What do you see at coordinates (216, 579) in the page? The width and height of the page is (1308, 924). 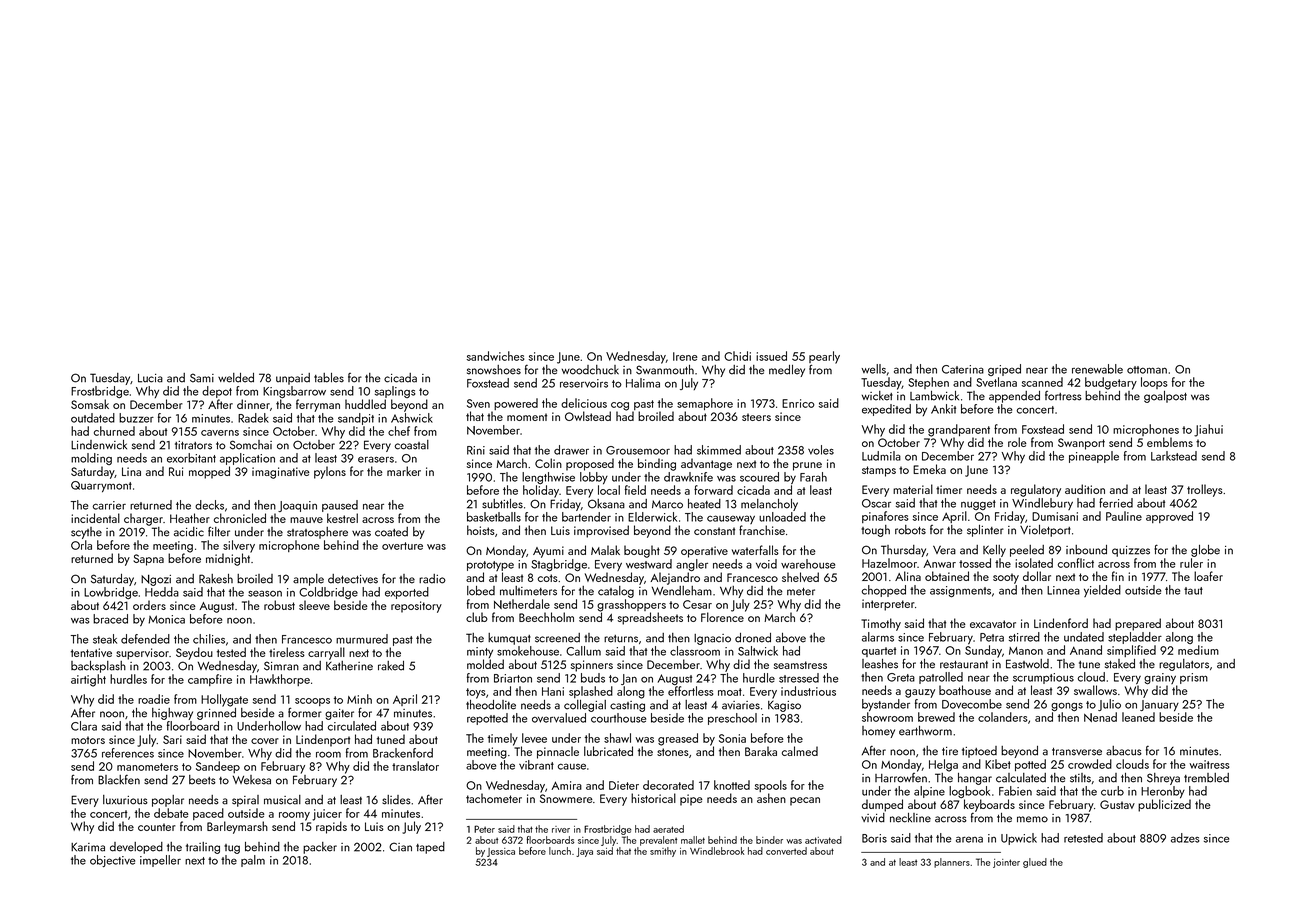 I see `Rakesh` at bounding box center [216, 579].
